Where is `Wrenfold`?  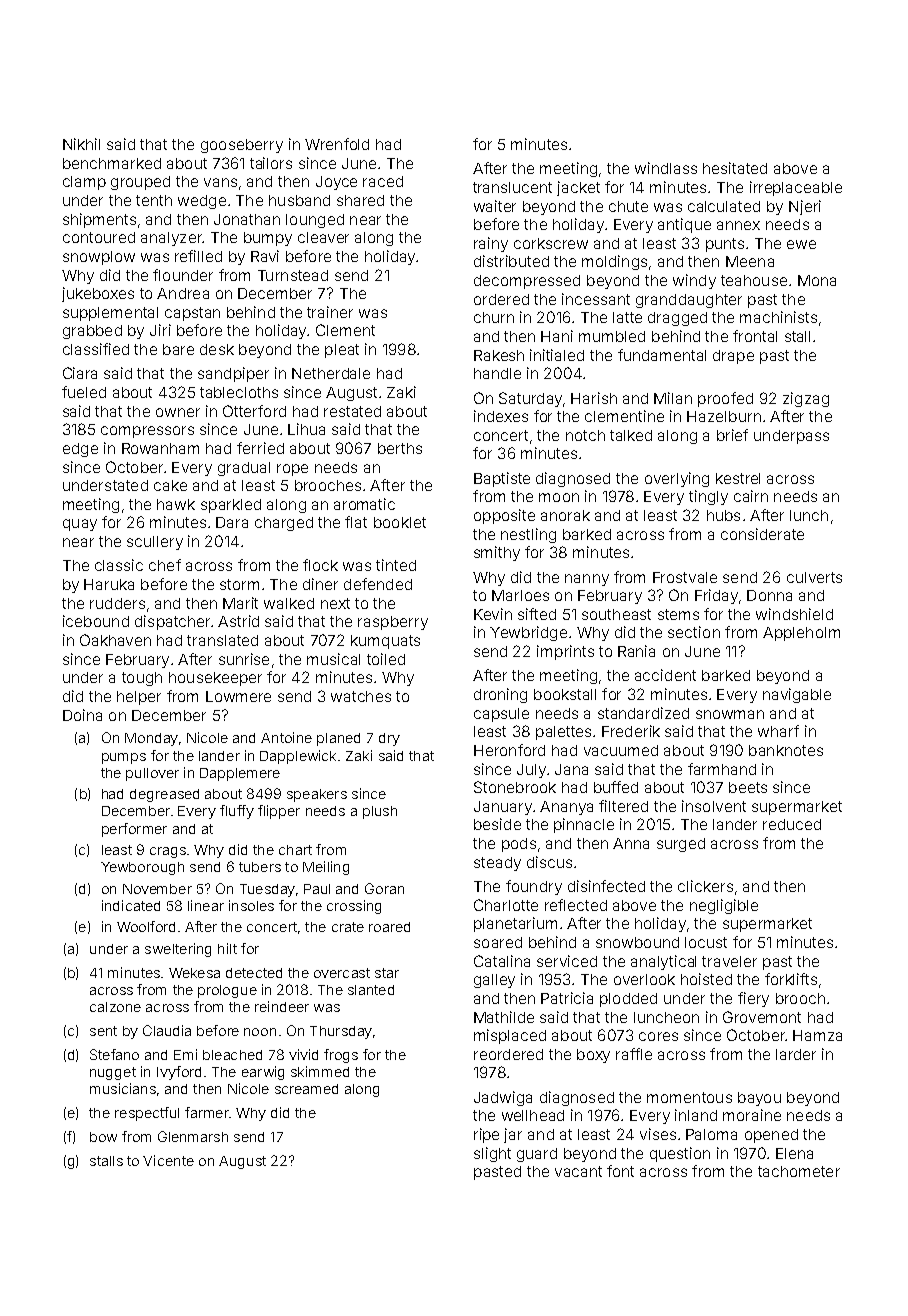
Wrenfold is located at coordinates (337, 144).
